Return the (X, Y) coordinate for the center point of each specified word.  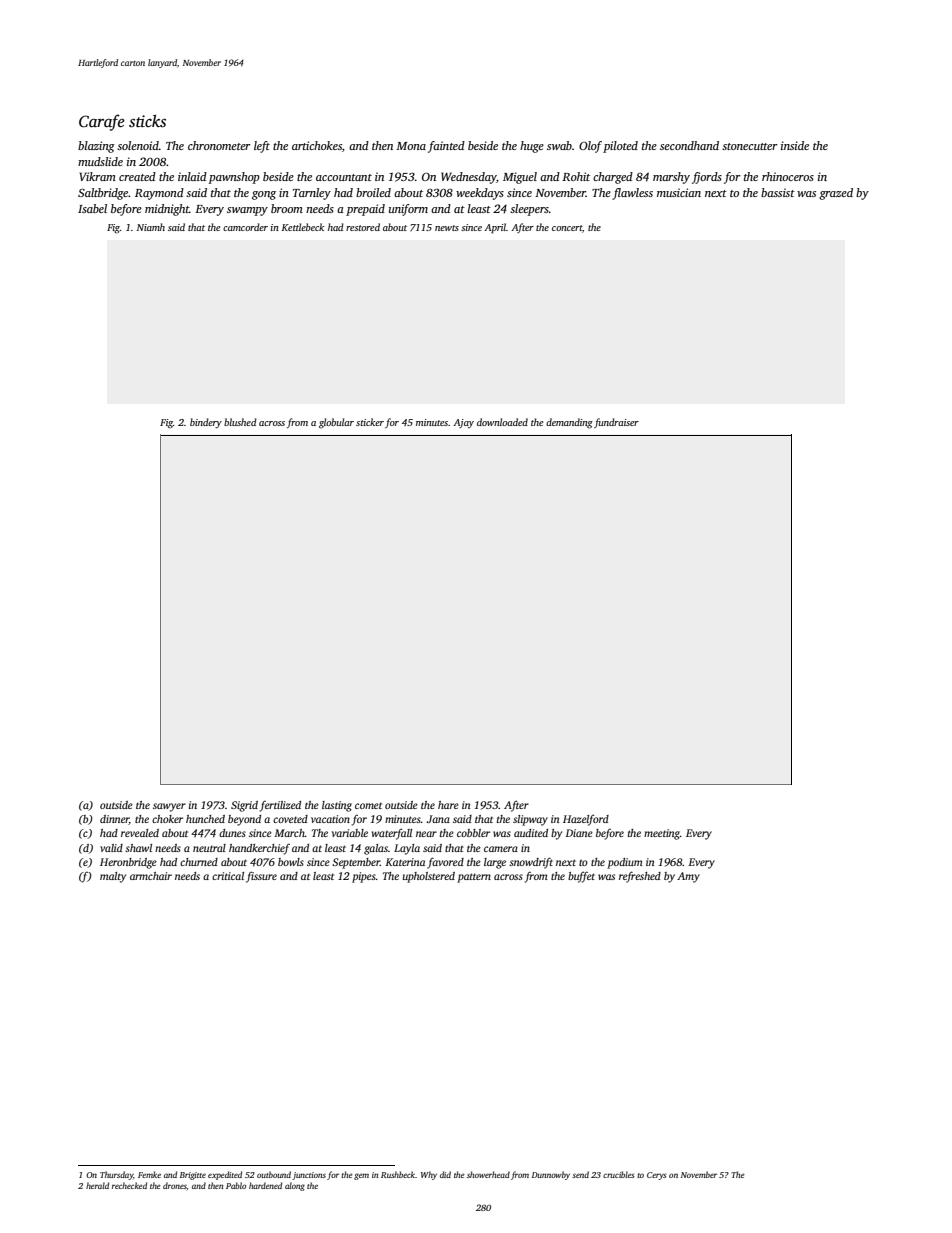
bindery (206, 423)
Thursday (116, 1175)
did (445, 1174)
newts (447, 228)
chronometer (219, 145)
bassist (778, 192)
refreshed (640, 877)
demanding (569, 423)
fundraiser (616, 423)
